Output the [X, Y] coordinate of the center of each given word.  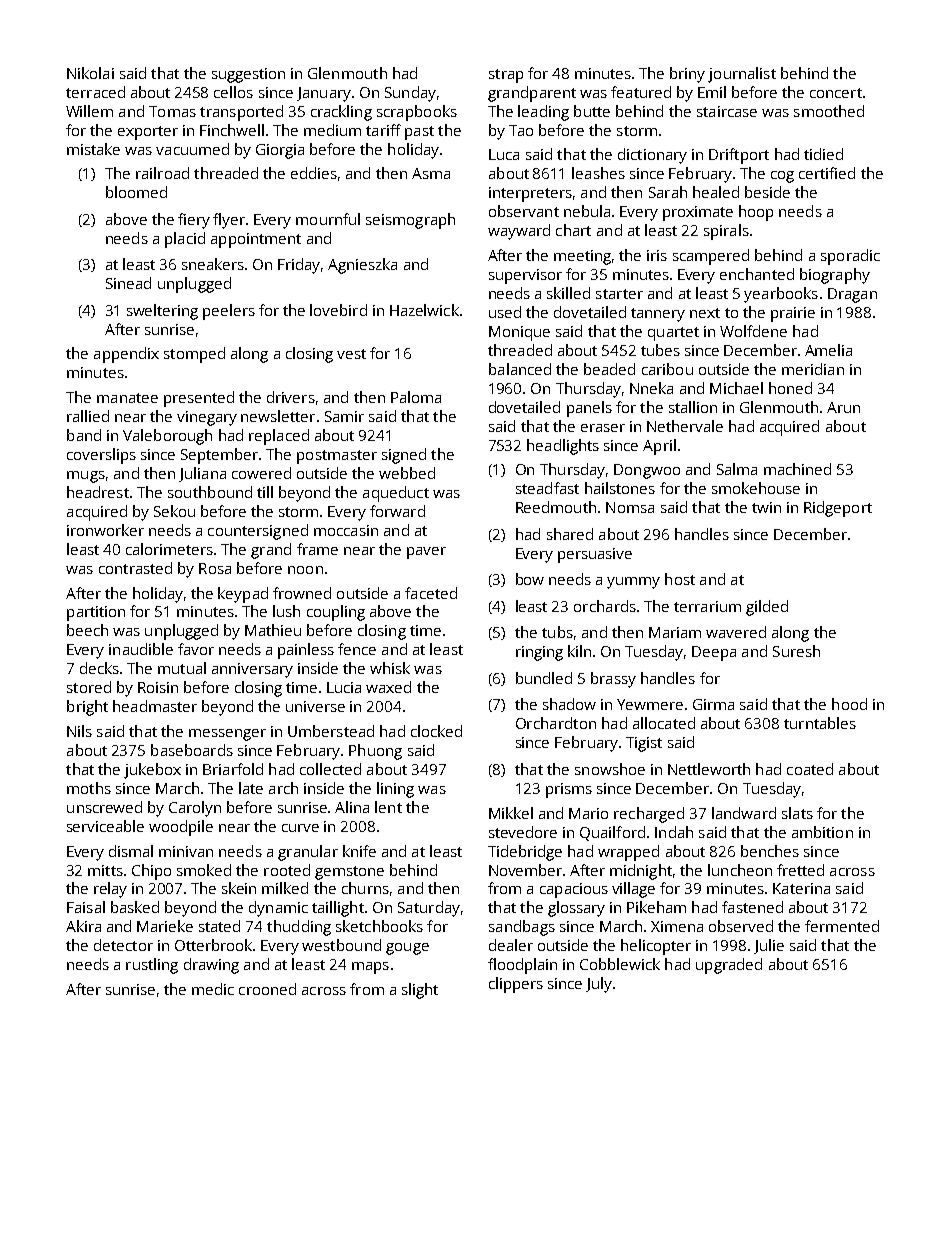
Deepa [714, 653]
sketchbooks [379, 926]
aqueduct [396, 494]
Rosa [215, 568]
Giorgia [280, 151]
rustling [152, 966]
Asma [431, 173]
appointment [256, 240]
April [659, 447]
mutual [182, 668]
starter [619, 294]
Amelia [828, 350]
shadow [569, 704]
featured [641, 92]
